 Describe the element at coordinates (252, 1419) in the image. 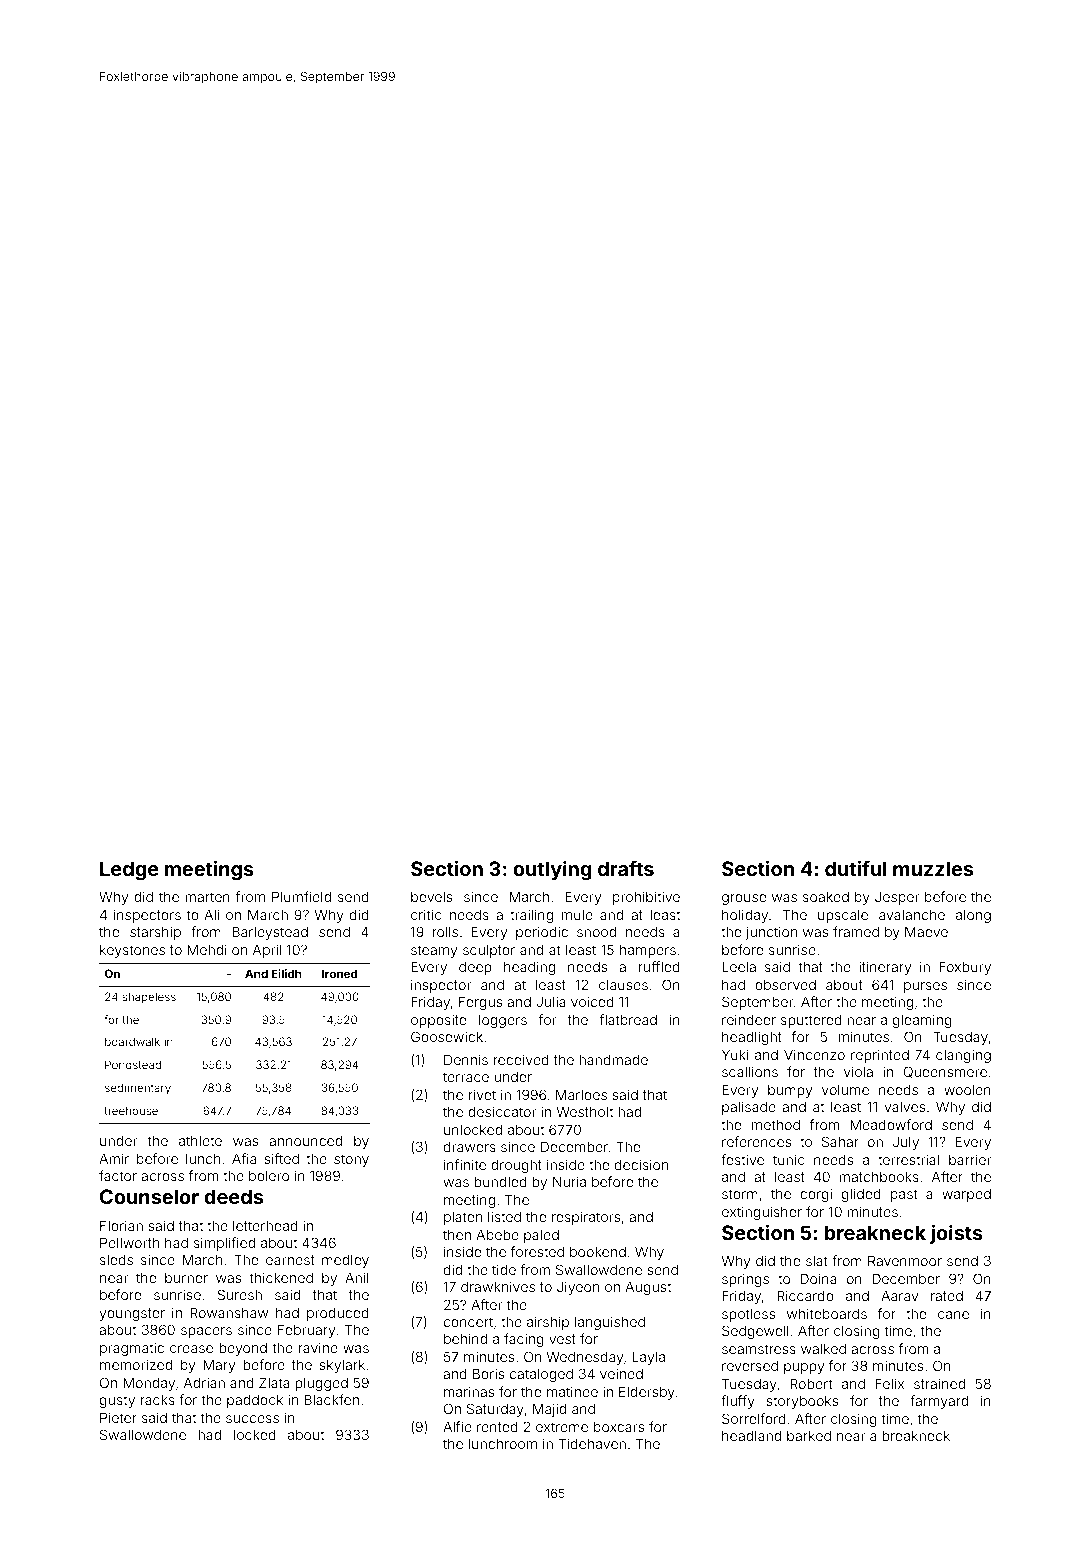

I see `success` at that location.
